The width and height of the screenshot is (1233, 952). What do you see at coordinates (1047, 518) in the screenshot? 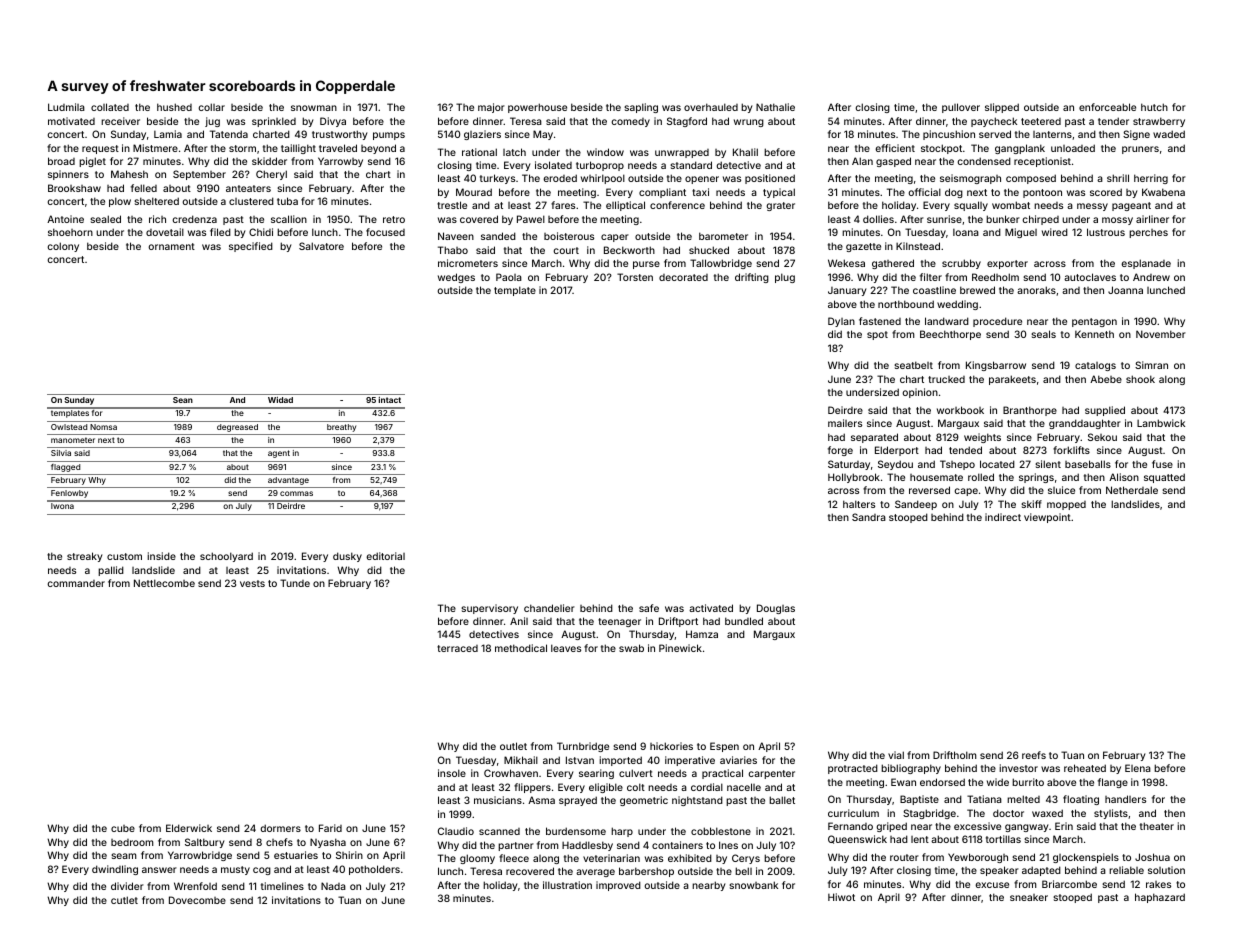
I see `viewpoint` at bounding box center [1047, 518].
